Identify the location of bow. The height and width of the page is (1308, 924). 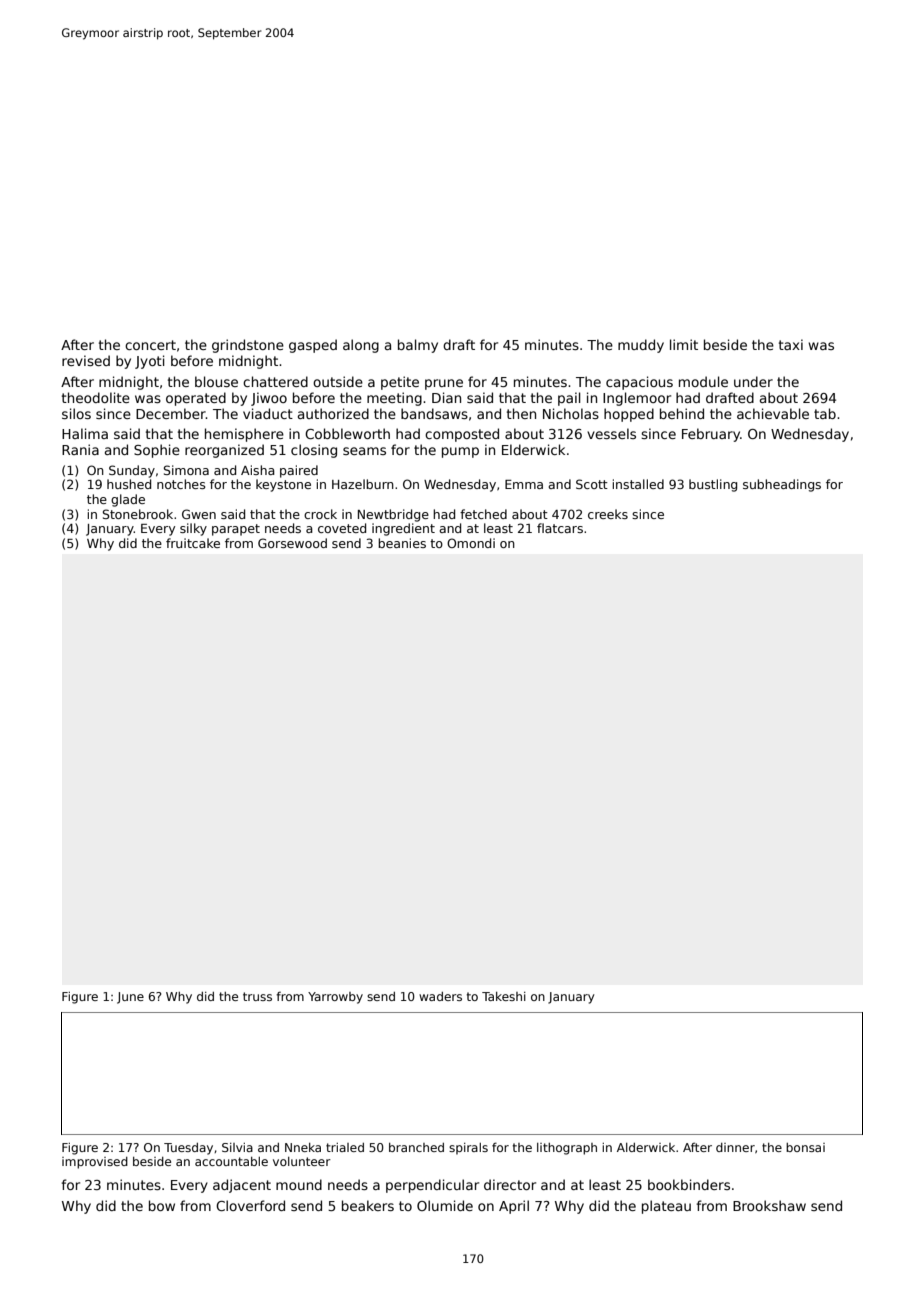
(162, 1205).
